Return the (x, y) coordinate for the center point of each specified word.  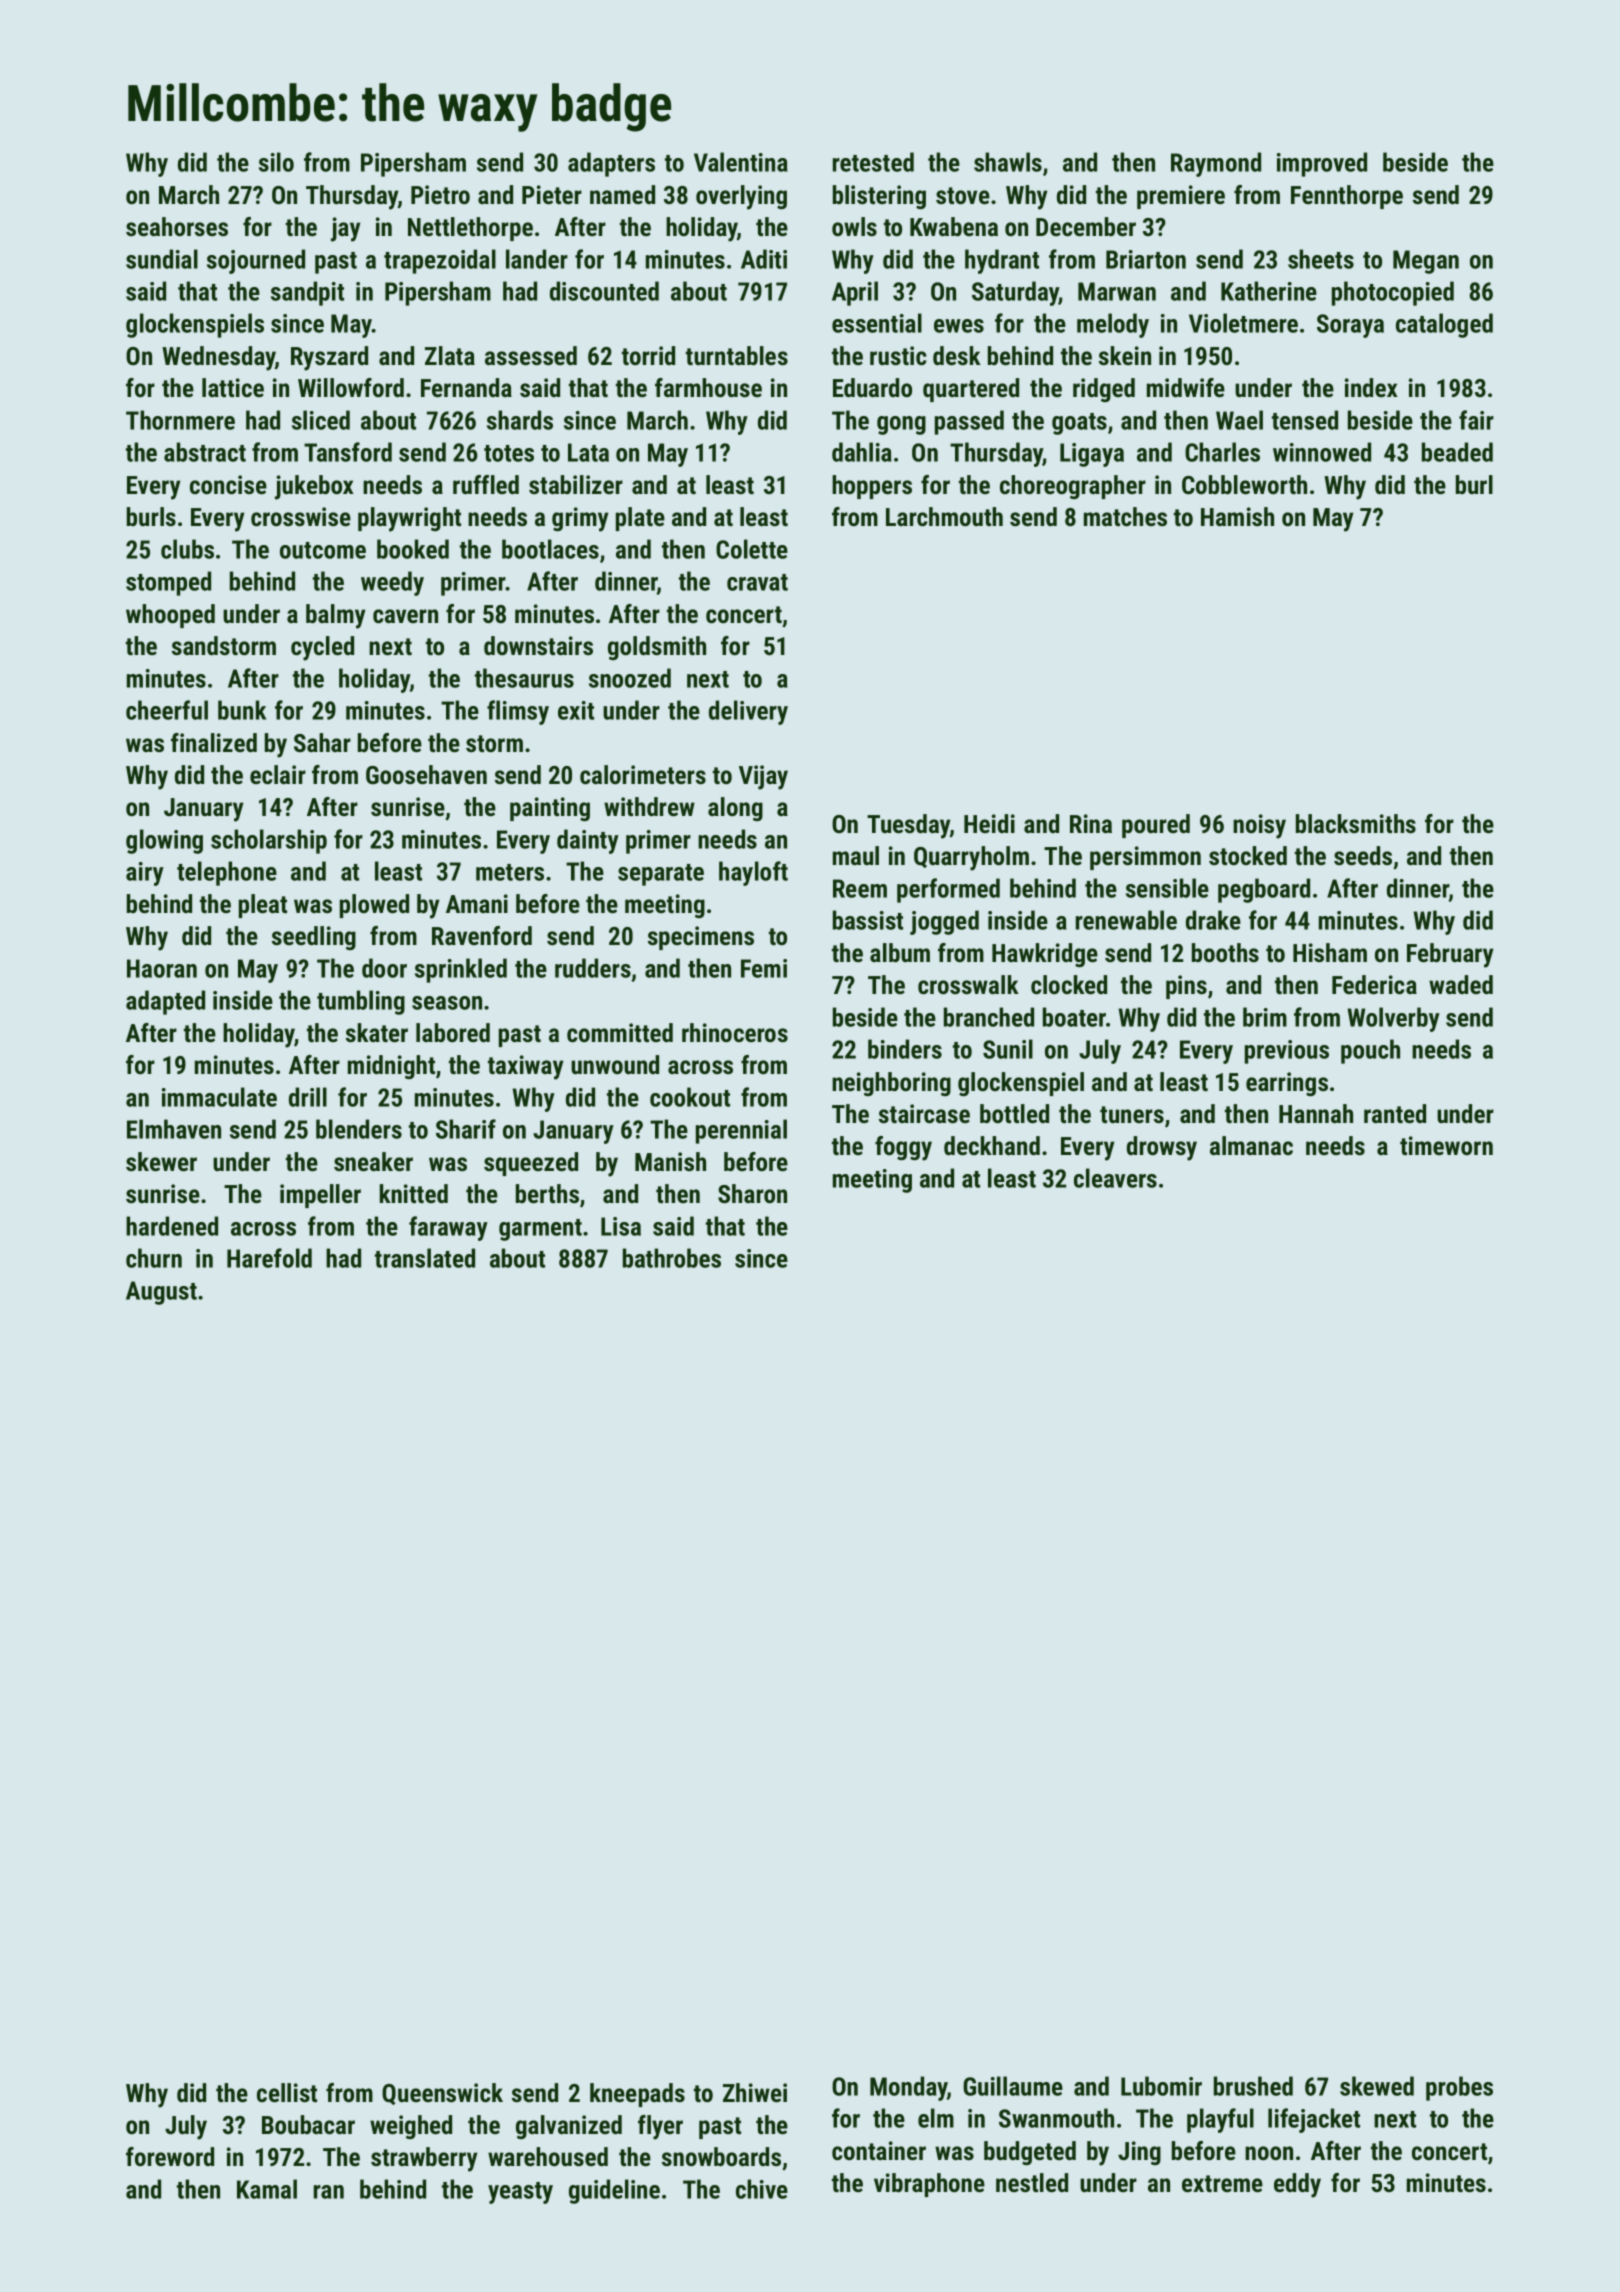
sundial (162, 259)
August (161, 1293)
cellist (287, 2092)
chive (762, 2189)
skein (1125, 355)
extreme (1222, 2183)
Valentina (741, 162)
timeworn (1446, 1145)
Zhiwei (755, 2092)
